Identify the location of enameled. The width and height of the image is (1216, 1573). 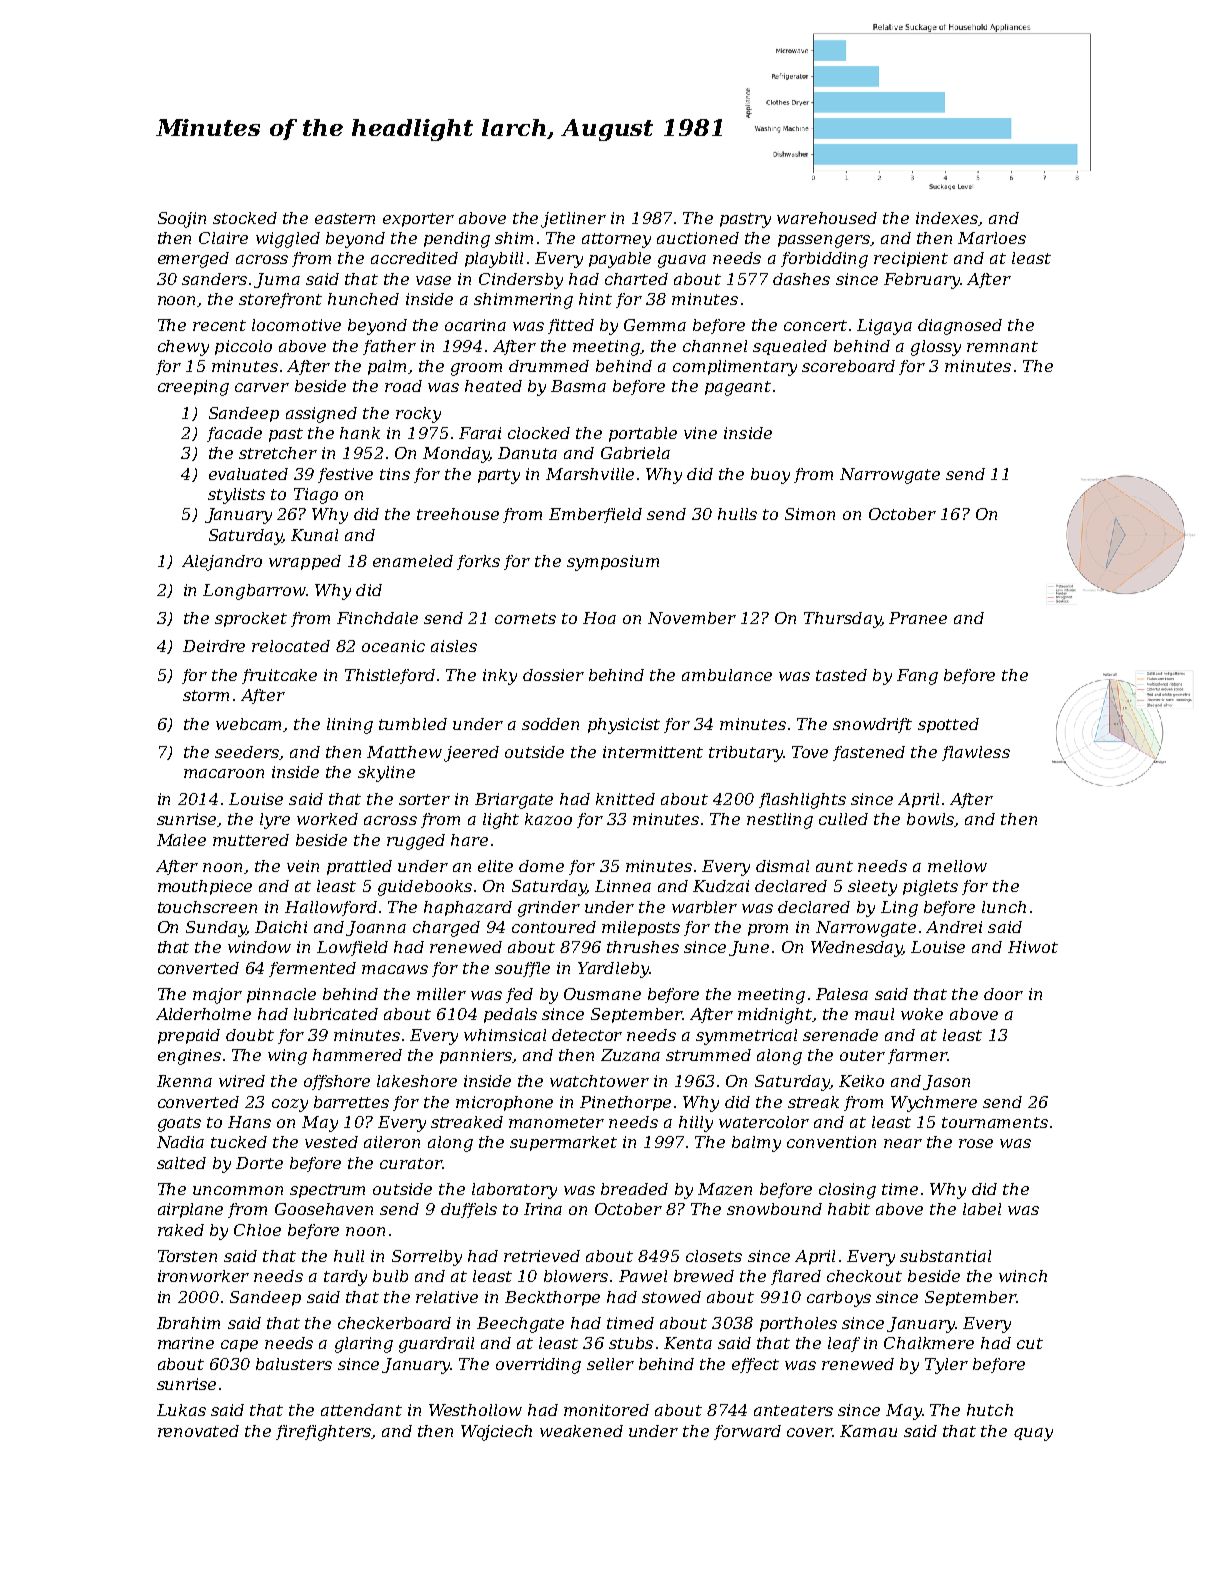
(413, 561).
